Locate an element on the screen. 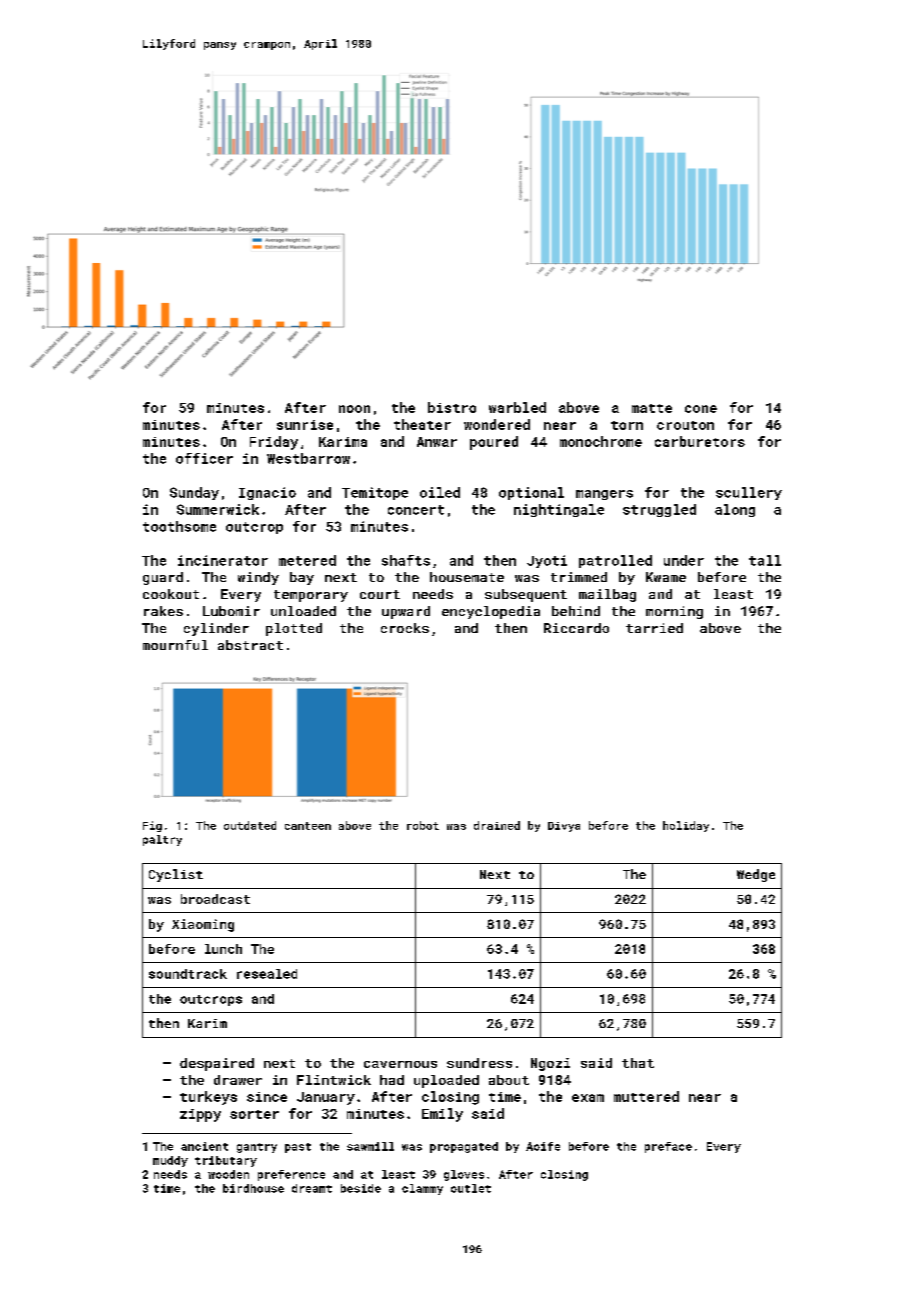 The image size is (924, 1314). gloves is located at coordinates (464, 1175).
